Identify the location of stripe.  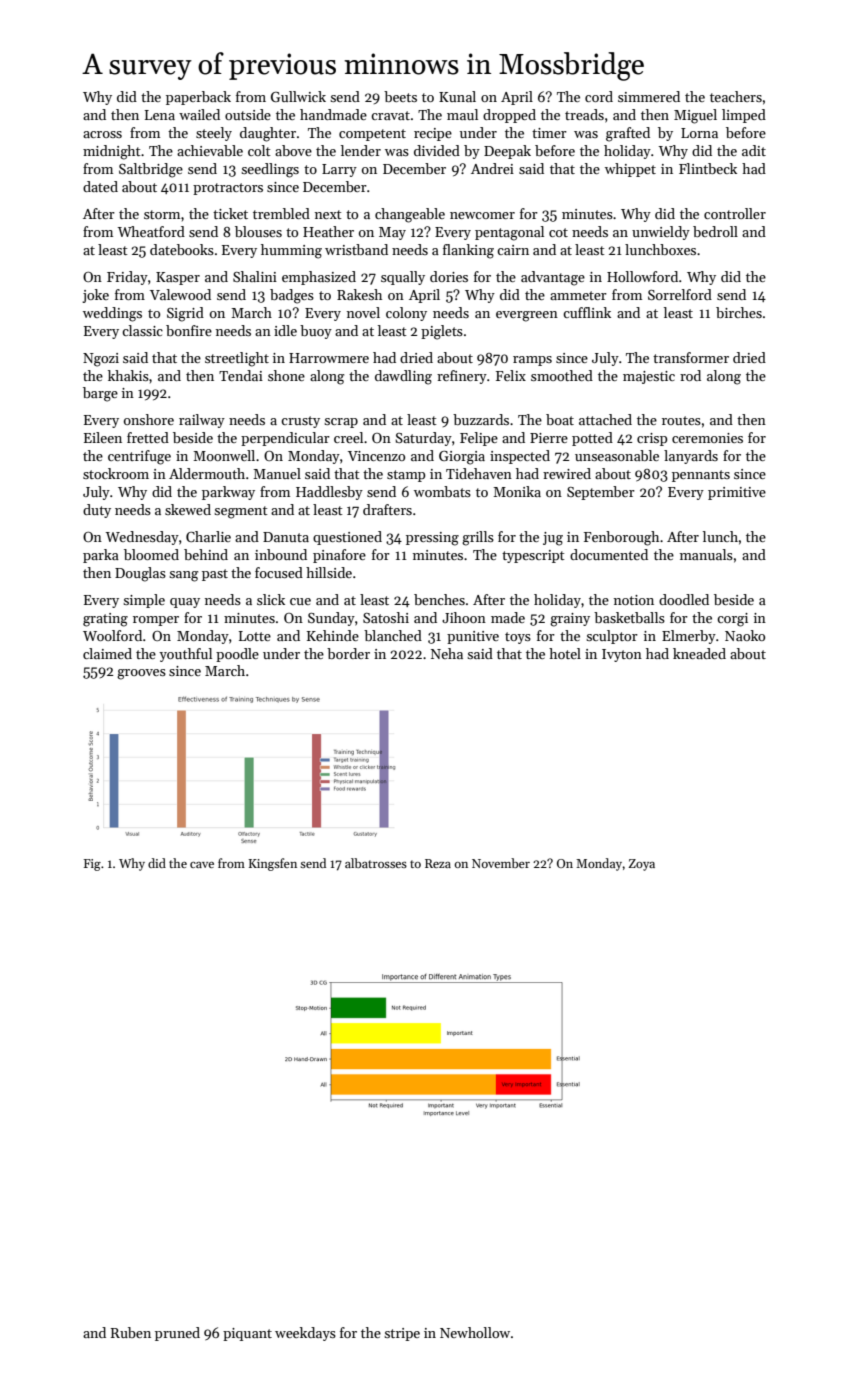
(402, 1334).
